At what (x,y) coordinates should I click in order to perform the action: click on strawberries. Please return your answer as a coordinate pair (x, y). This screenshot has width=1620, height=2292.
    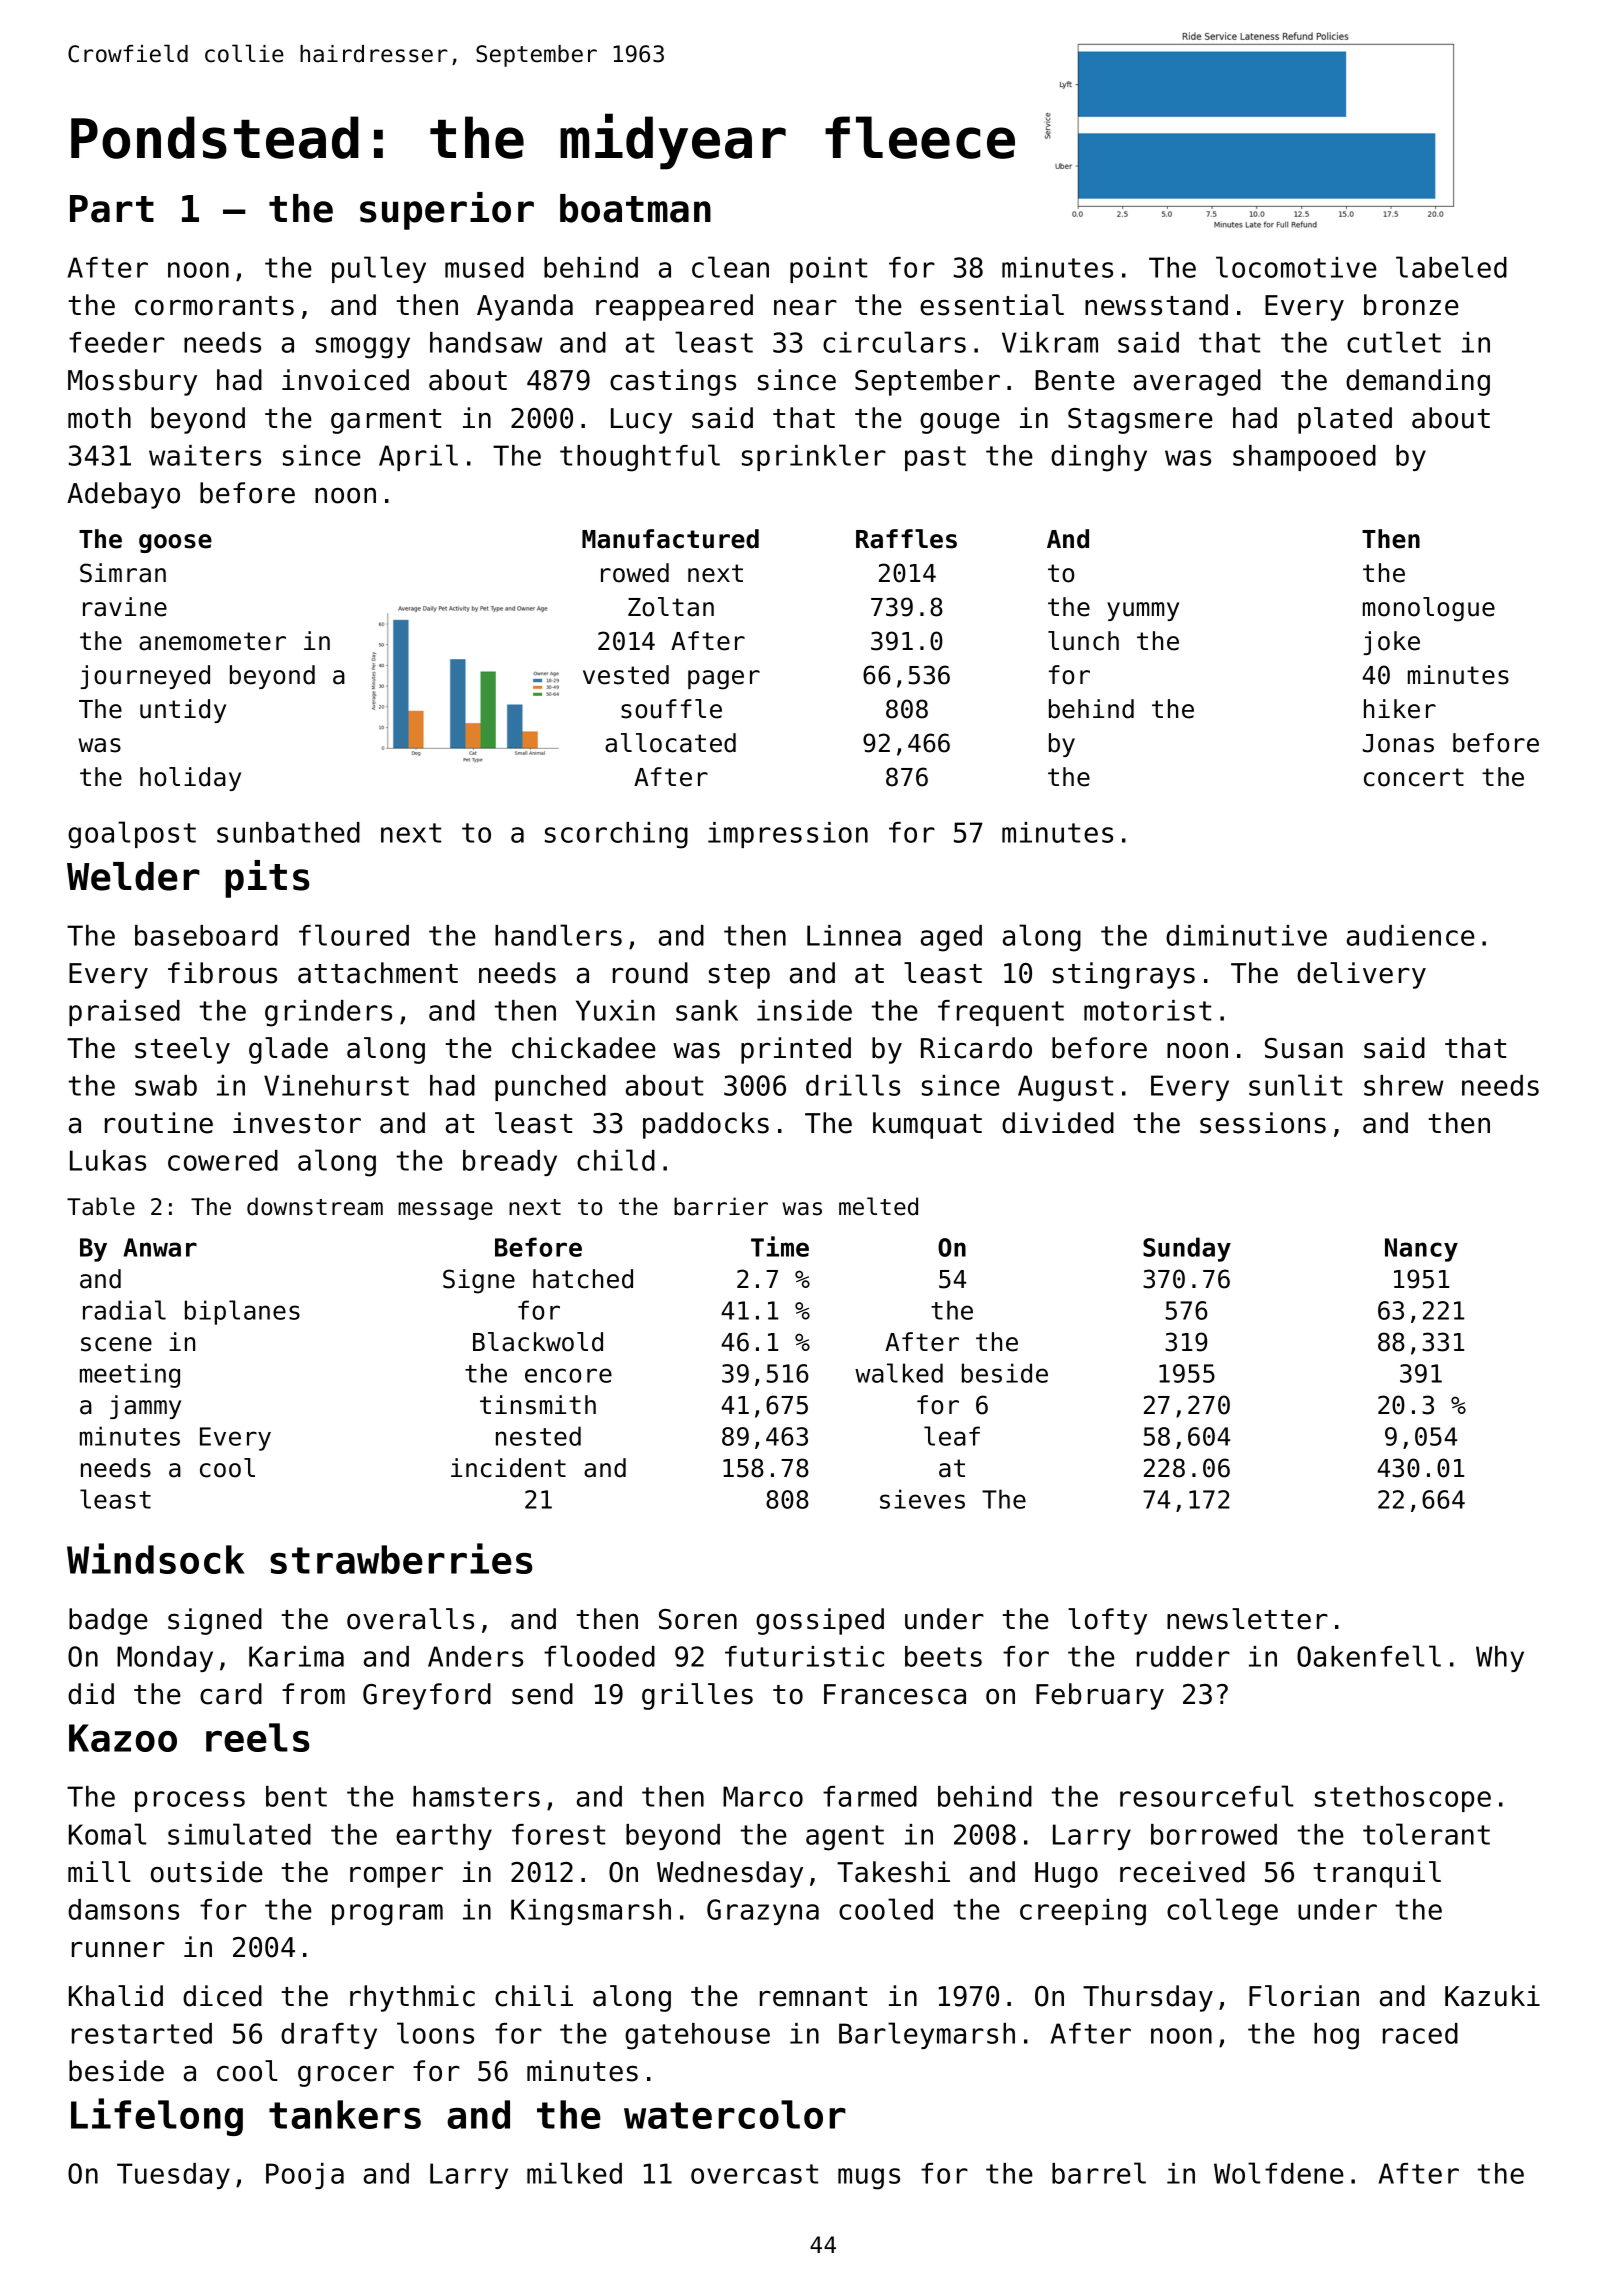
    Looking at the image, I should click on (401, 1558).
